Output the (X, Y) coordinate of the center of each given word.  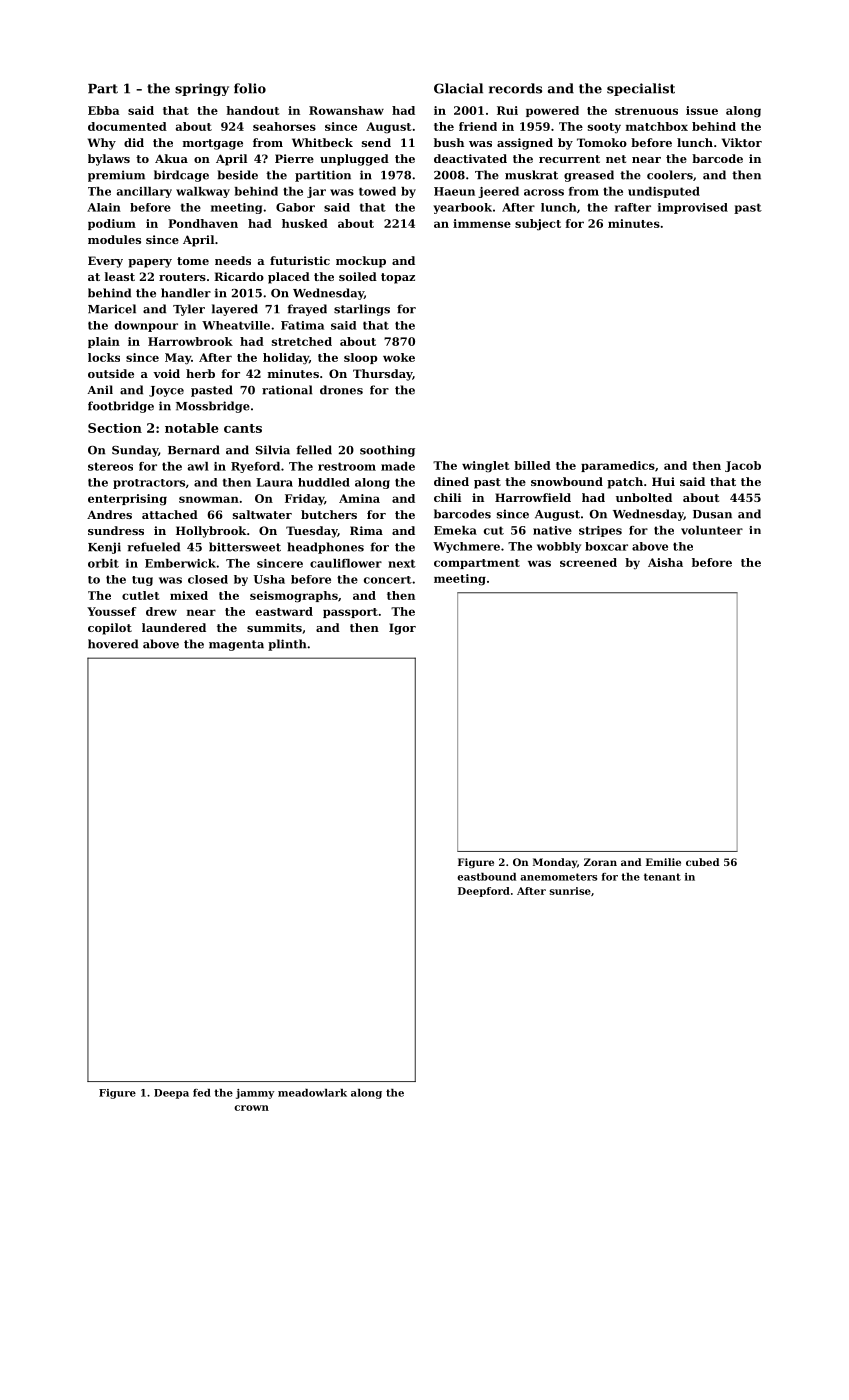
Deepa (171, 1094)
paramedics (618, 466)
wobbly (559, 547)
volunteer (712, 530)
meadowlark (312, 1093)
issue (702, 110)
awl (198, 466)
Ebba (104, 110)
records (515, 88)
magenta (236, 645)
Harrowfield (533, 497)
